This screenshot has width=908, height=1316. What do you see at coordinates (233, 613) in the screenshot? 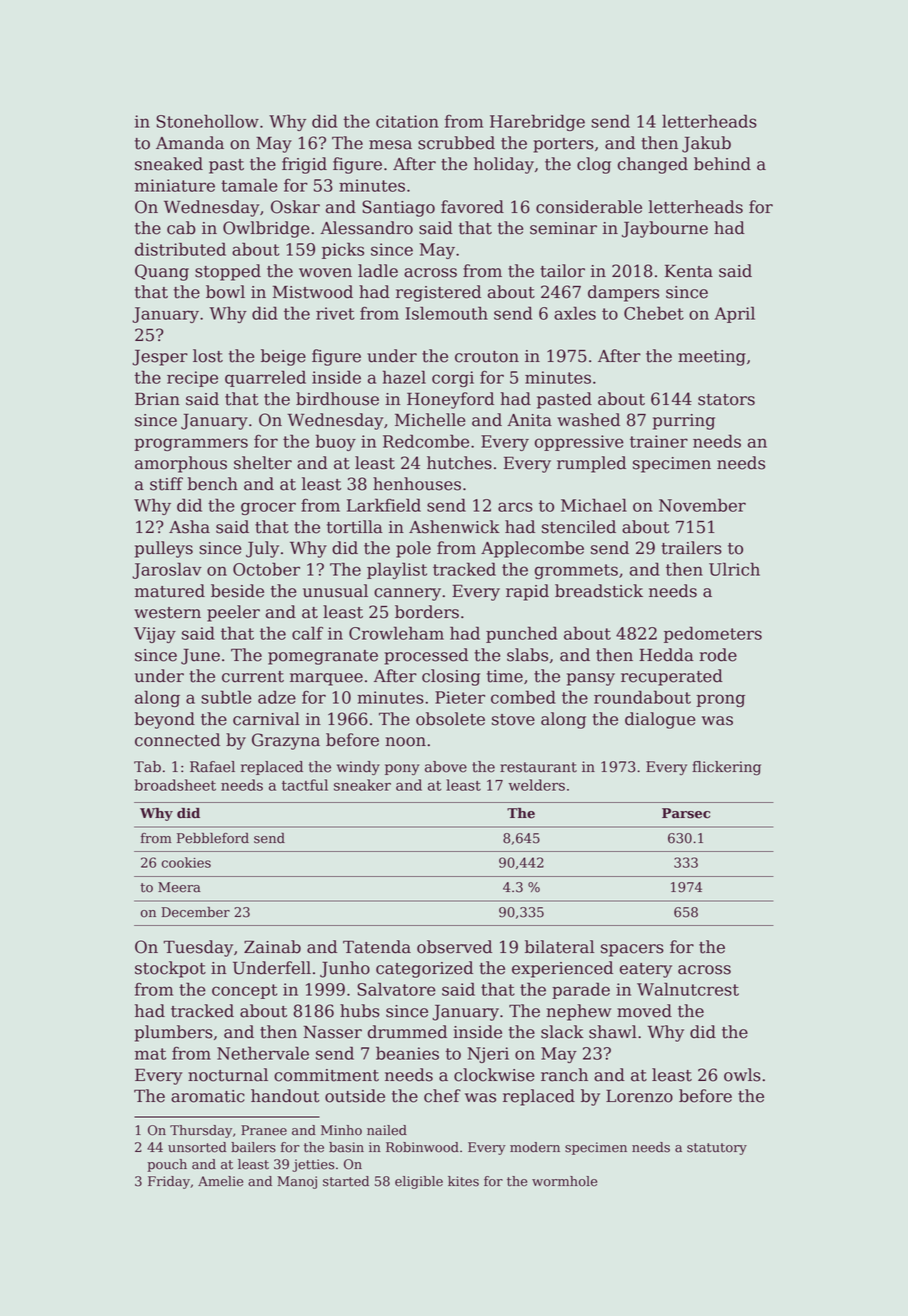
I see `peeler` at bounding box center [233, 613].
